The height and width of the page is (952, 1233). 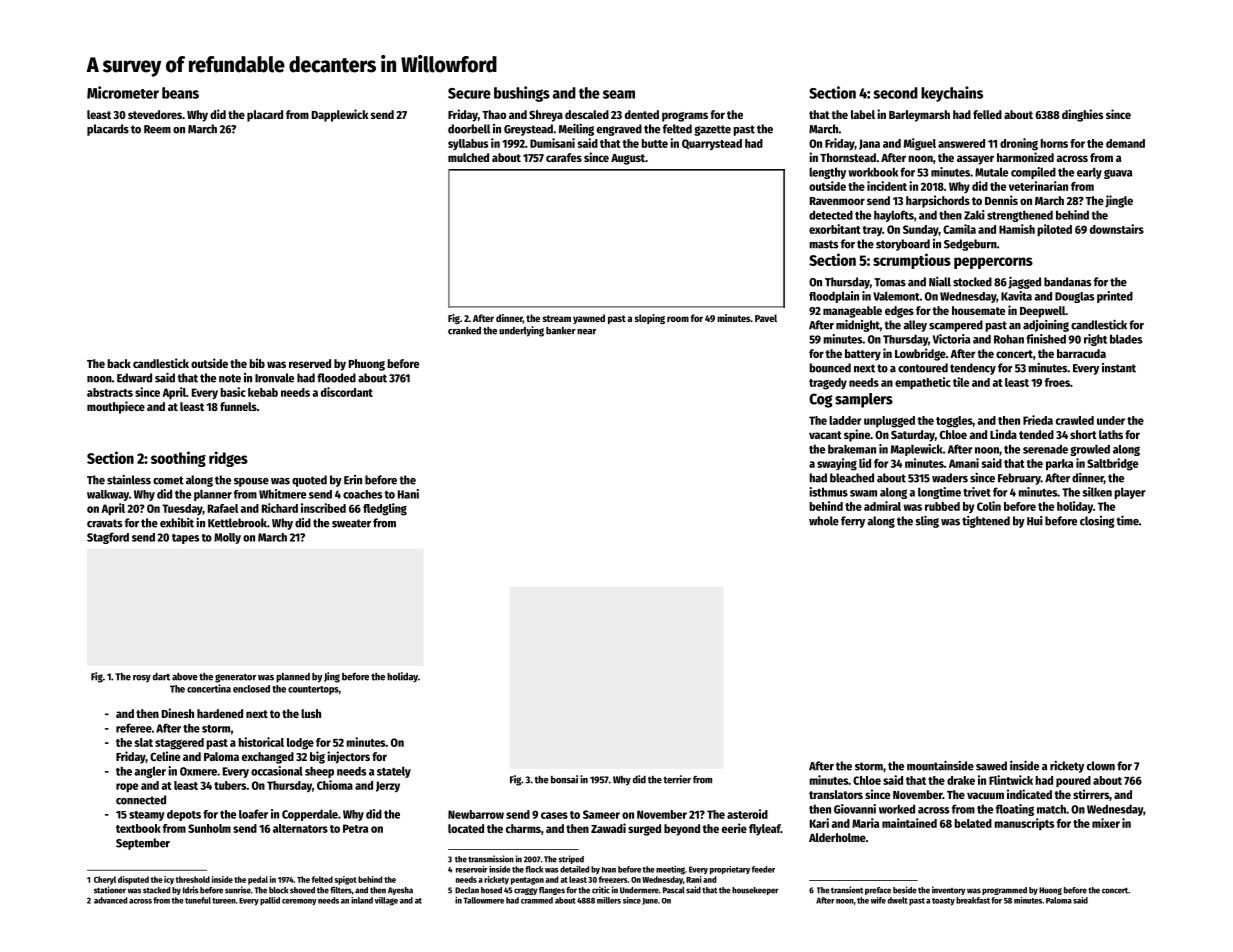 What do you see at coordinates (1083, 434) in the page?
I see `short` at bounding box center [1083, 434].
